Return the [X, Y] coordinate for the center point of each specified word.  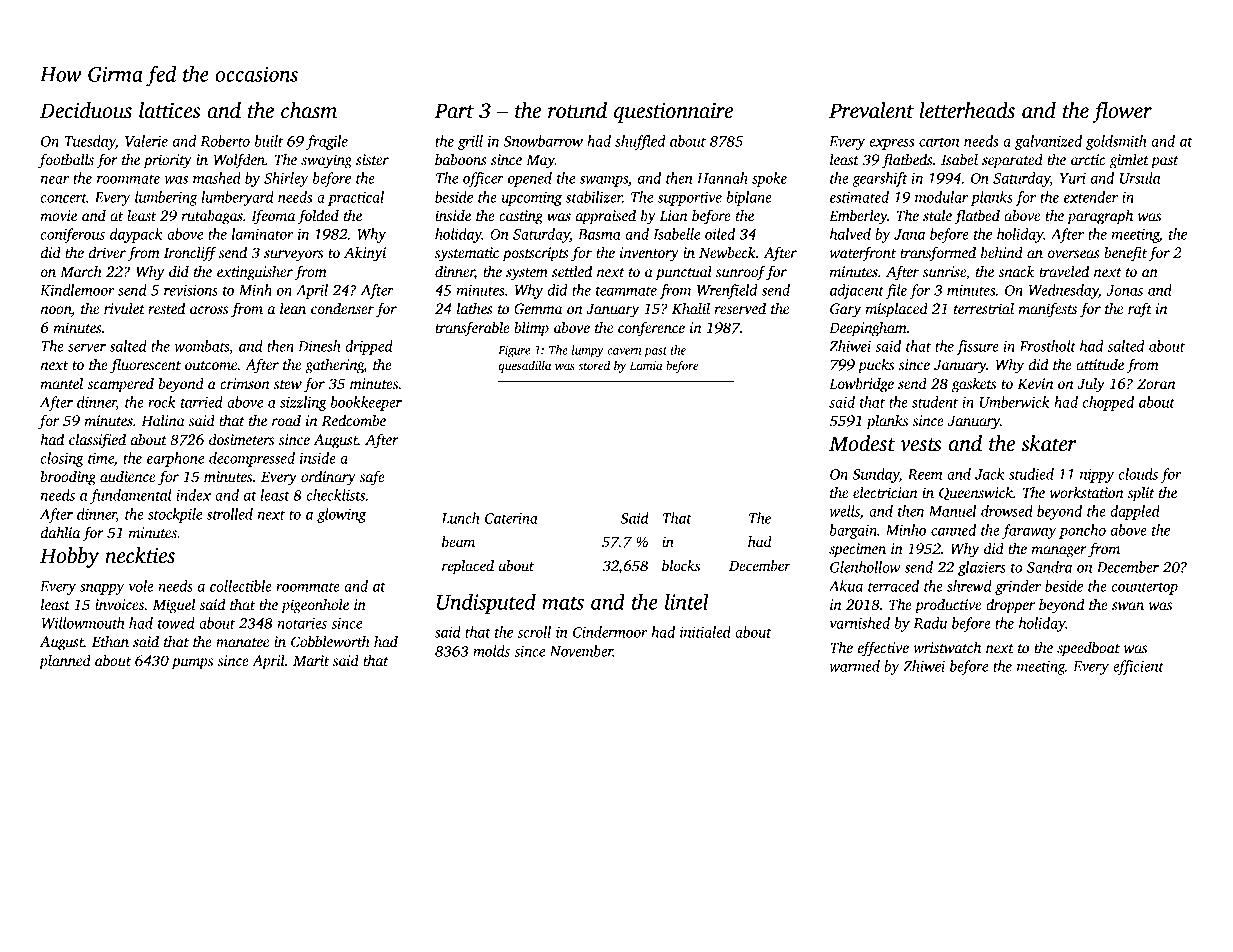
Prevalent [871, 110]
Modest [862, 443]
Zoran [1156, 384]
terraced [893, 586]
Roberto [225, 141]
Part [454, 111]
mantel [61, 383]
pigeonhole [315, 606]
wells [844, 511]
